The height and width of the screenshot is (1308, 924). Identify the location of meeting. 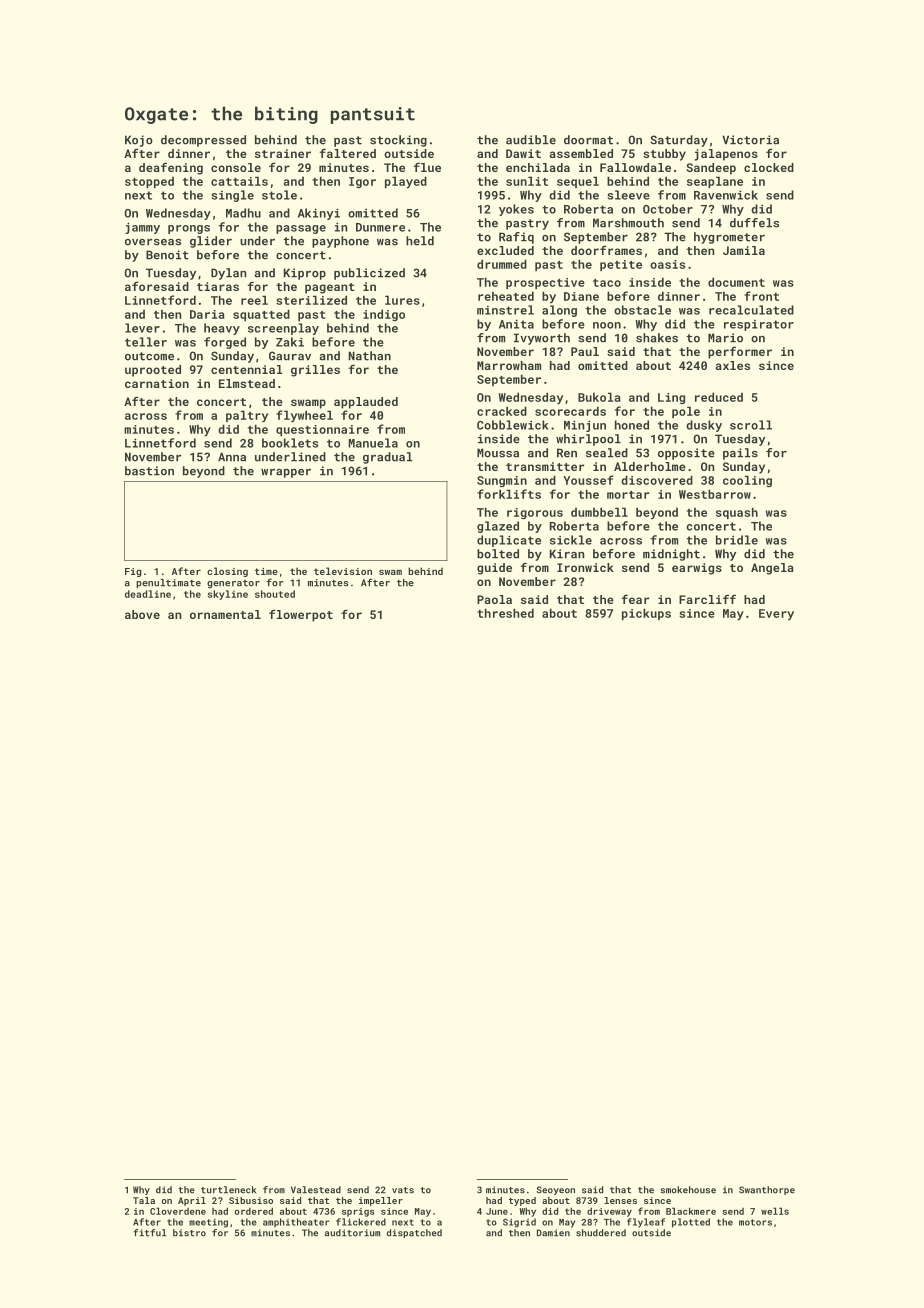
(208, 1223).
